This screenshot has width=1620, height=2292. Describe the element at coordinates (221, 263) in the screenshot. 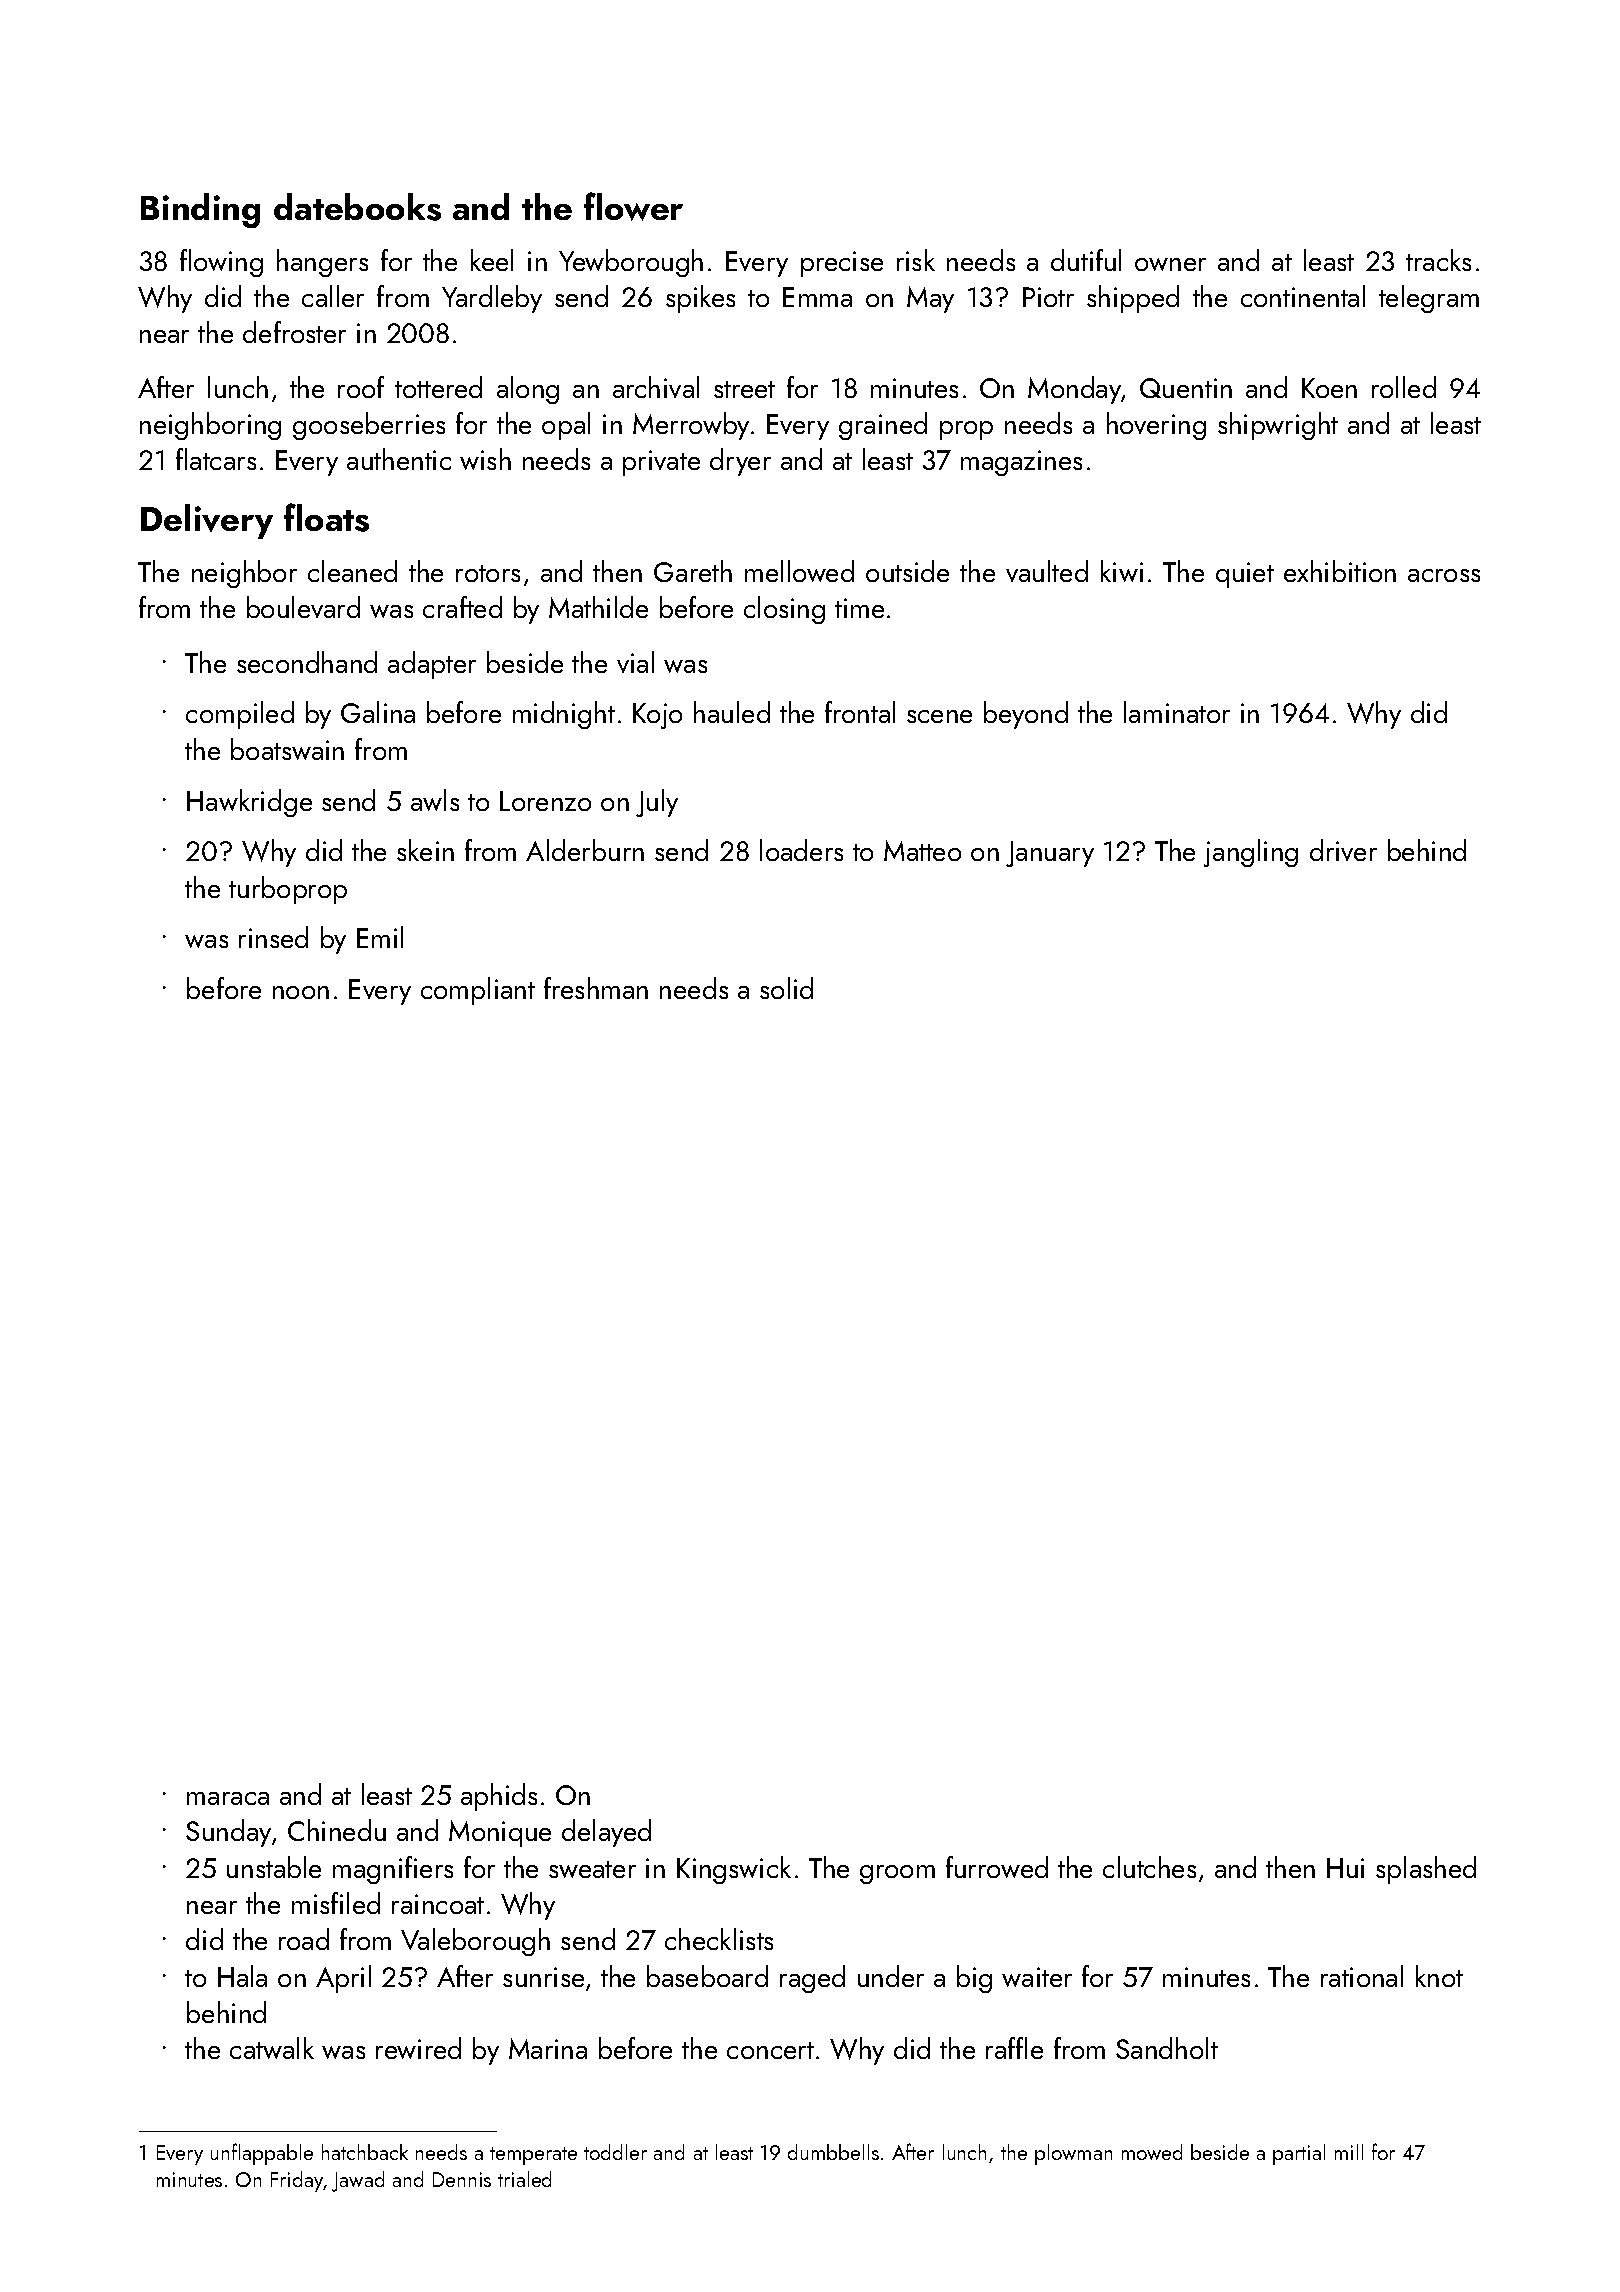

I see `flowing` at that location.
